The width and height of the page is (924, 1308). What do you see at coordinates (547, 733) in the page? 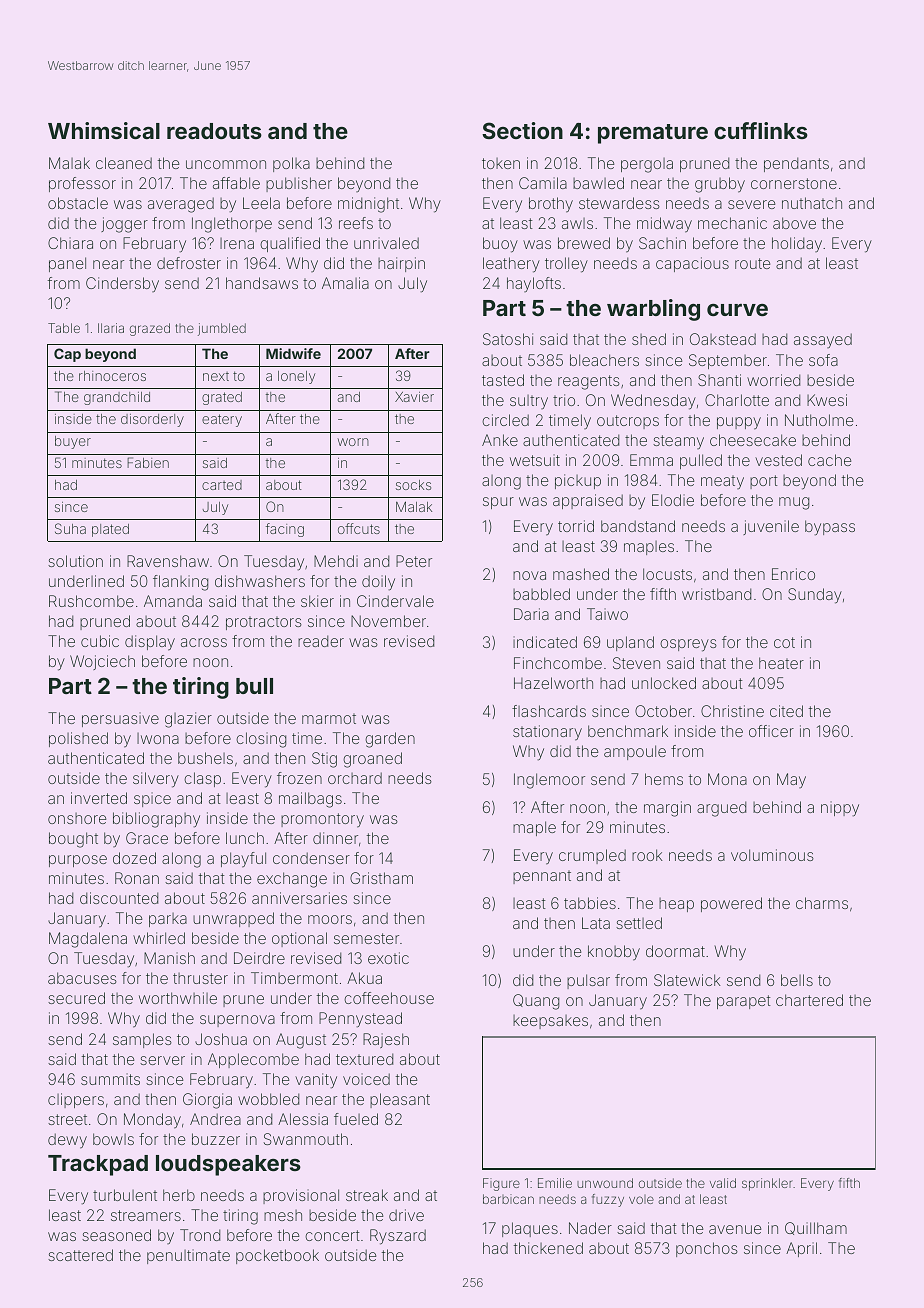
I see `stationary` at bounding box center [547, 733].
